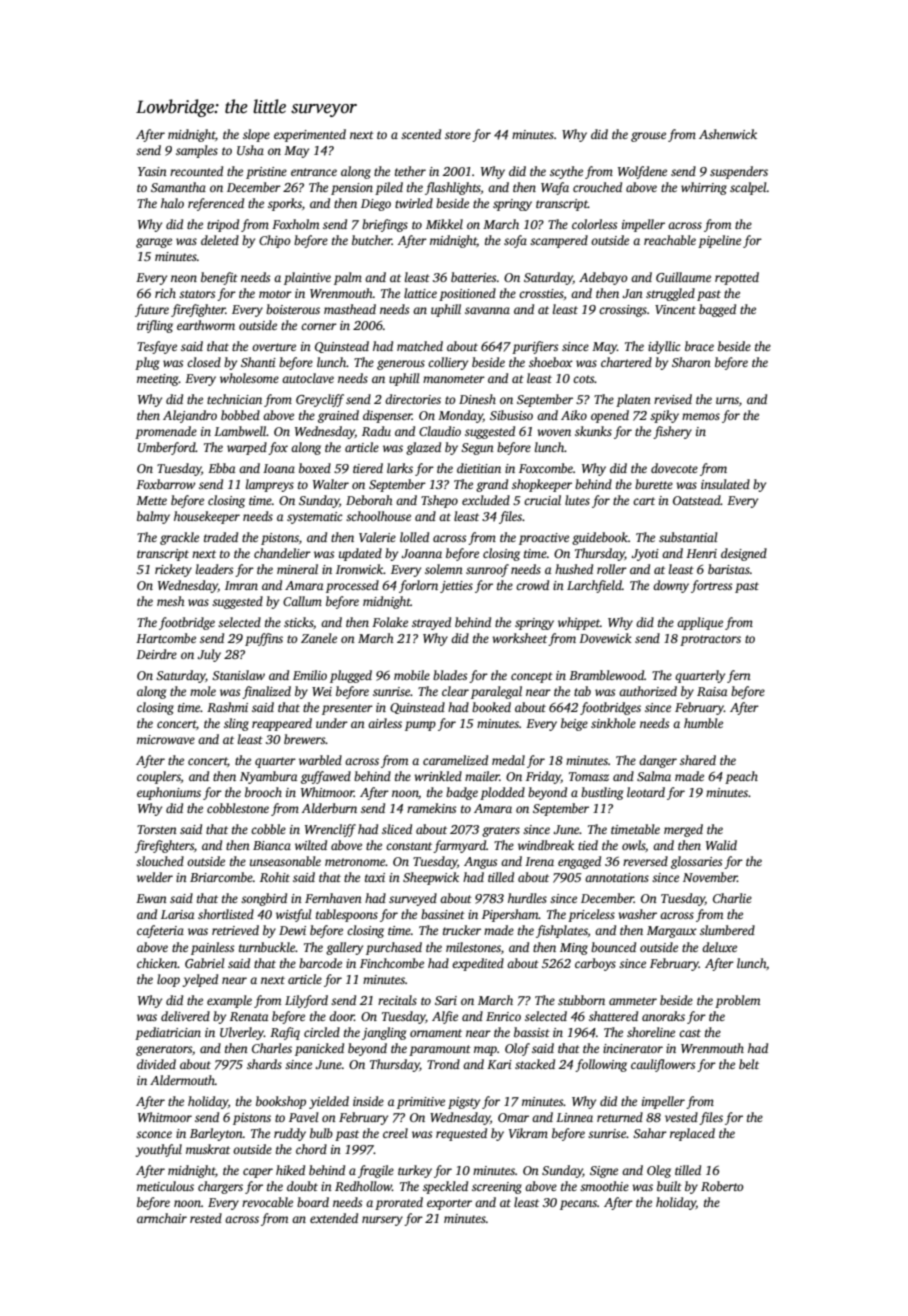  What do you see at coordinates (385, 723) in the screenshot?
I see `airless` at bounding box center [385, 723].
